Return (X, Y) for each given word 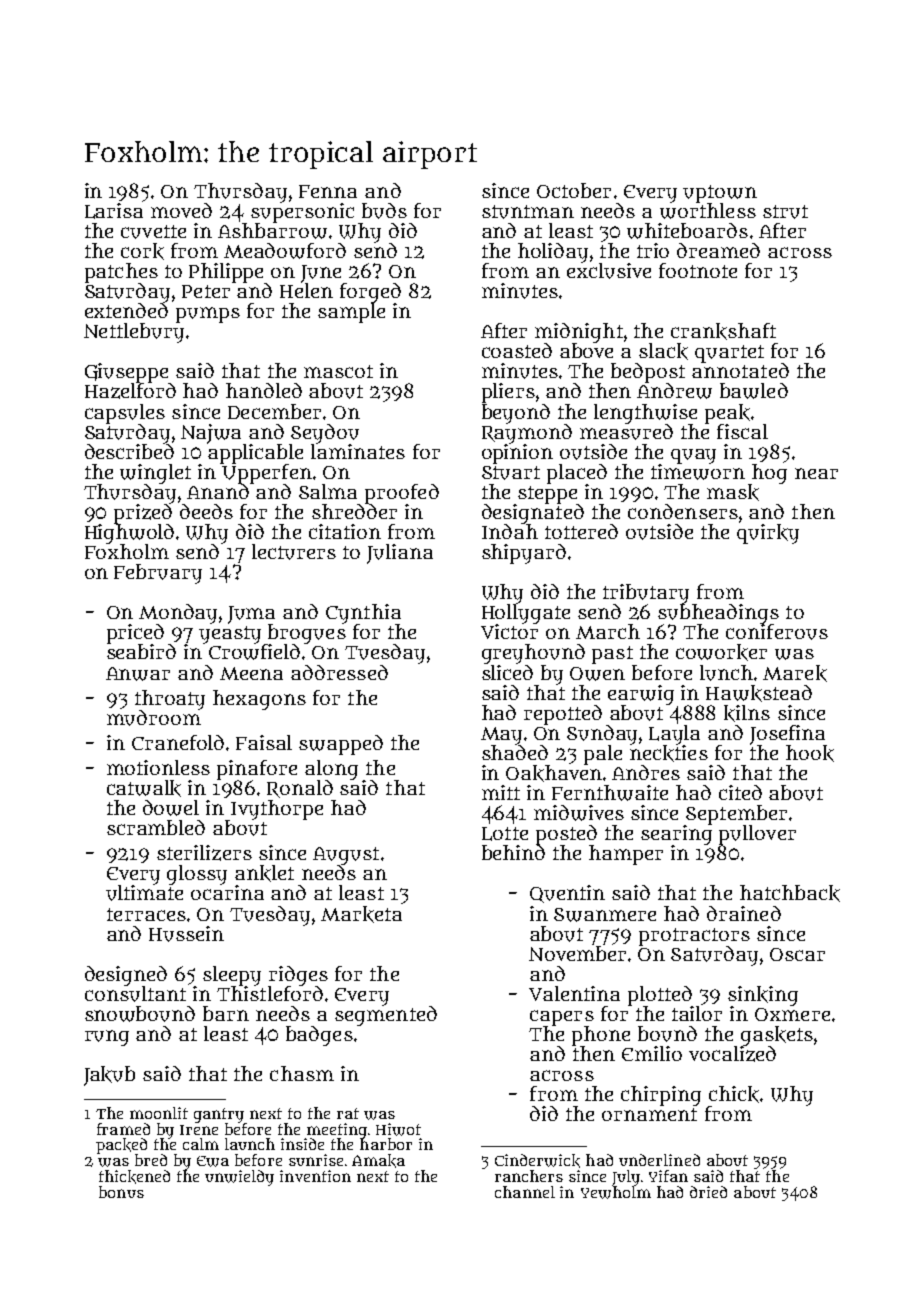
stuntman (528, 212)
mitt (501, 792)
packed (121, 1146)
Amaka (378, 1161)
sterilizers (204, 853)
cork (142, 251)
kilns (747, 713)
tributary (646, 594)
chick (734, 1094)
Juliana (400, 554)
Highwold (129, 534)
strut (785, 212)
